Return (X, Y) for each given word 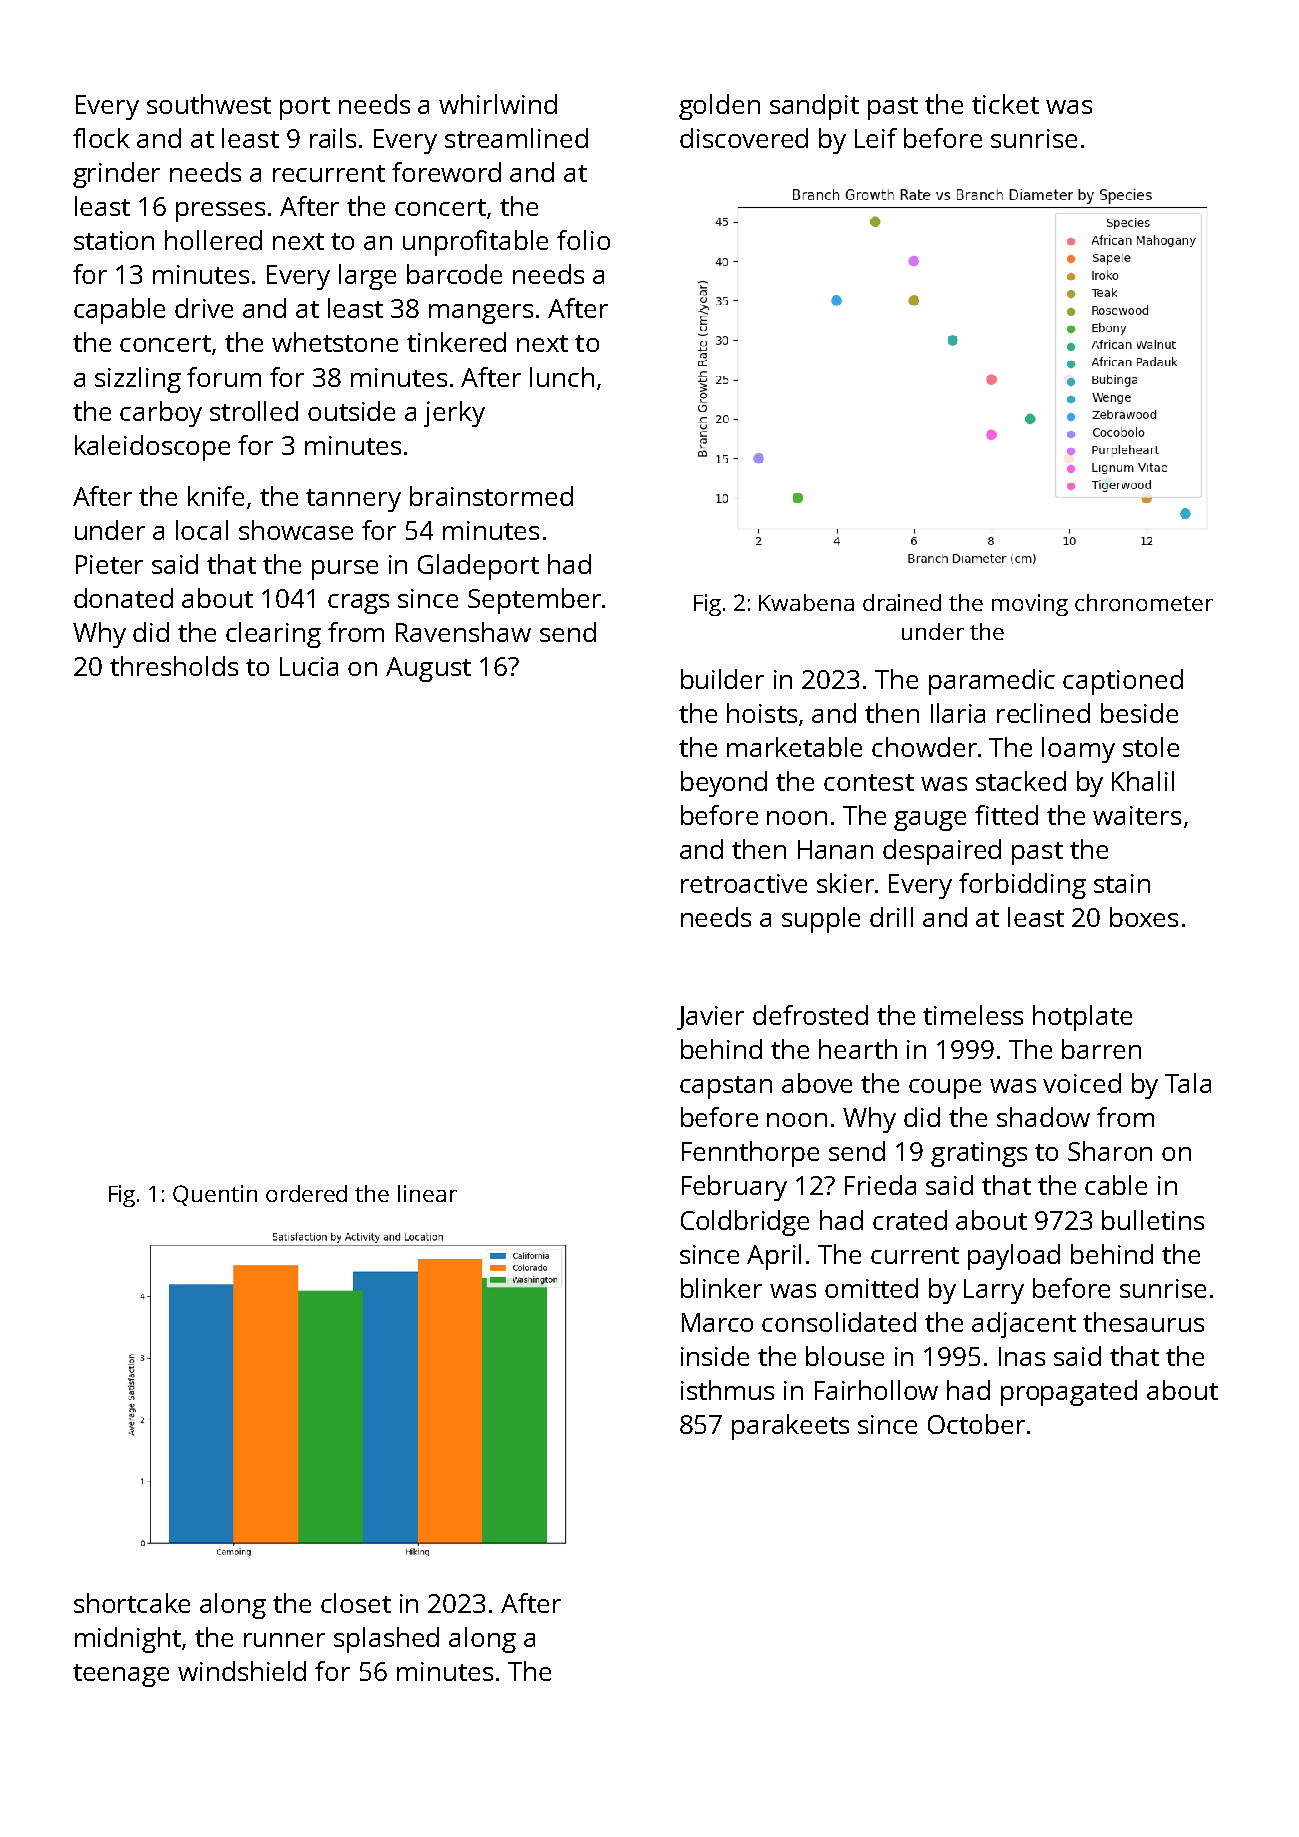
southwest (209, 104)
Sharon (1110, 1151)
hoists (762, 713)
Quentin (215, 1195)
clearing (273, 635)
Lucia (309, 666)
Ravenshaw (463, 632)
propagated (1069, 1393)
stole (1151, 747)
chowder (924, 747)
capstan (726, 1087)
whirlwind (498, 104)
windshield (242, 1671)
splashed (386, 1640)
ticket (1005, 104)
